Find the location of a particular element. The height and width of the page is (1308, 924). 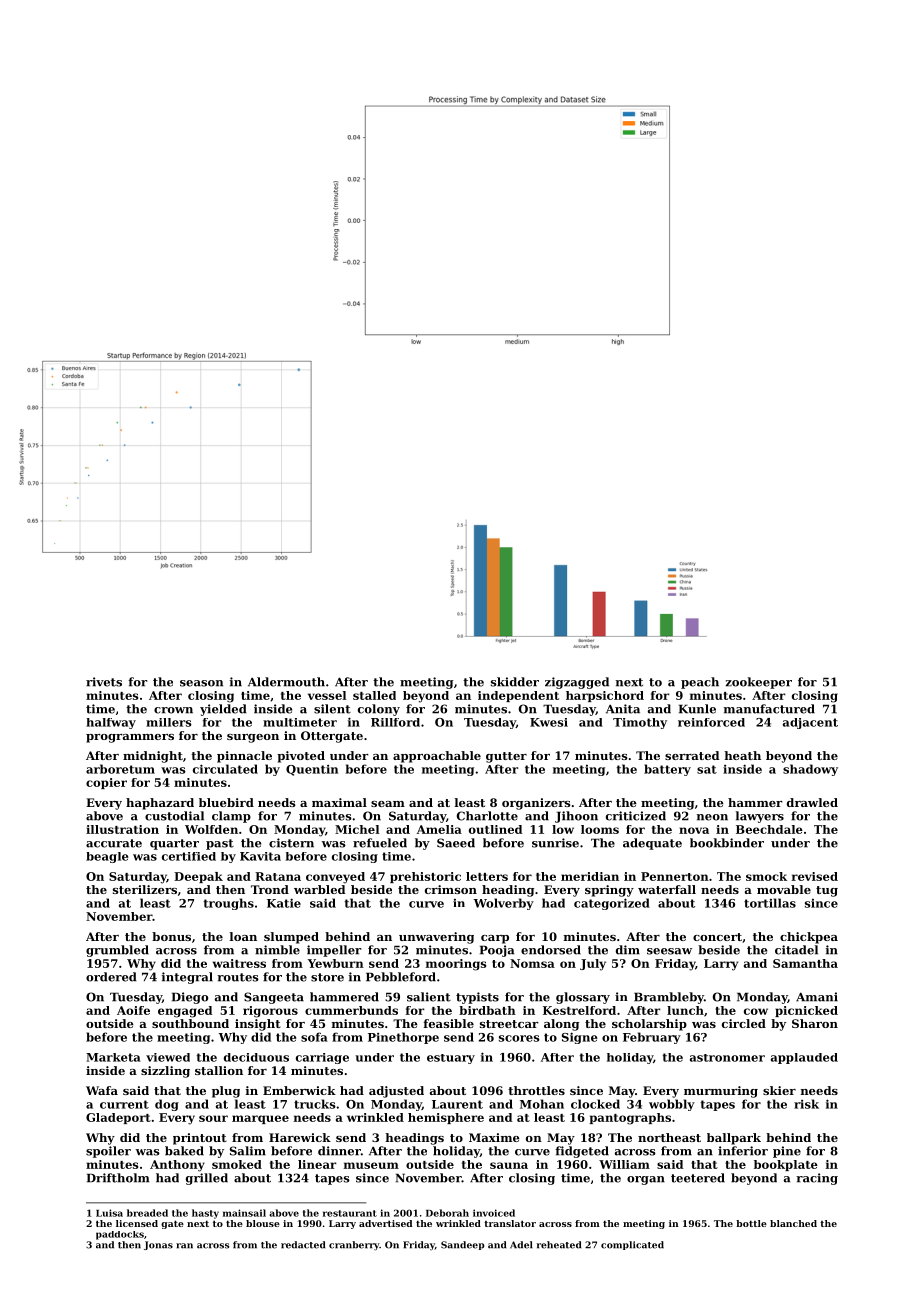

prehistoric is located at coordinates (425, 877).
